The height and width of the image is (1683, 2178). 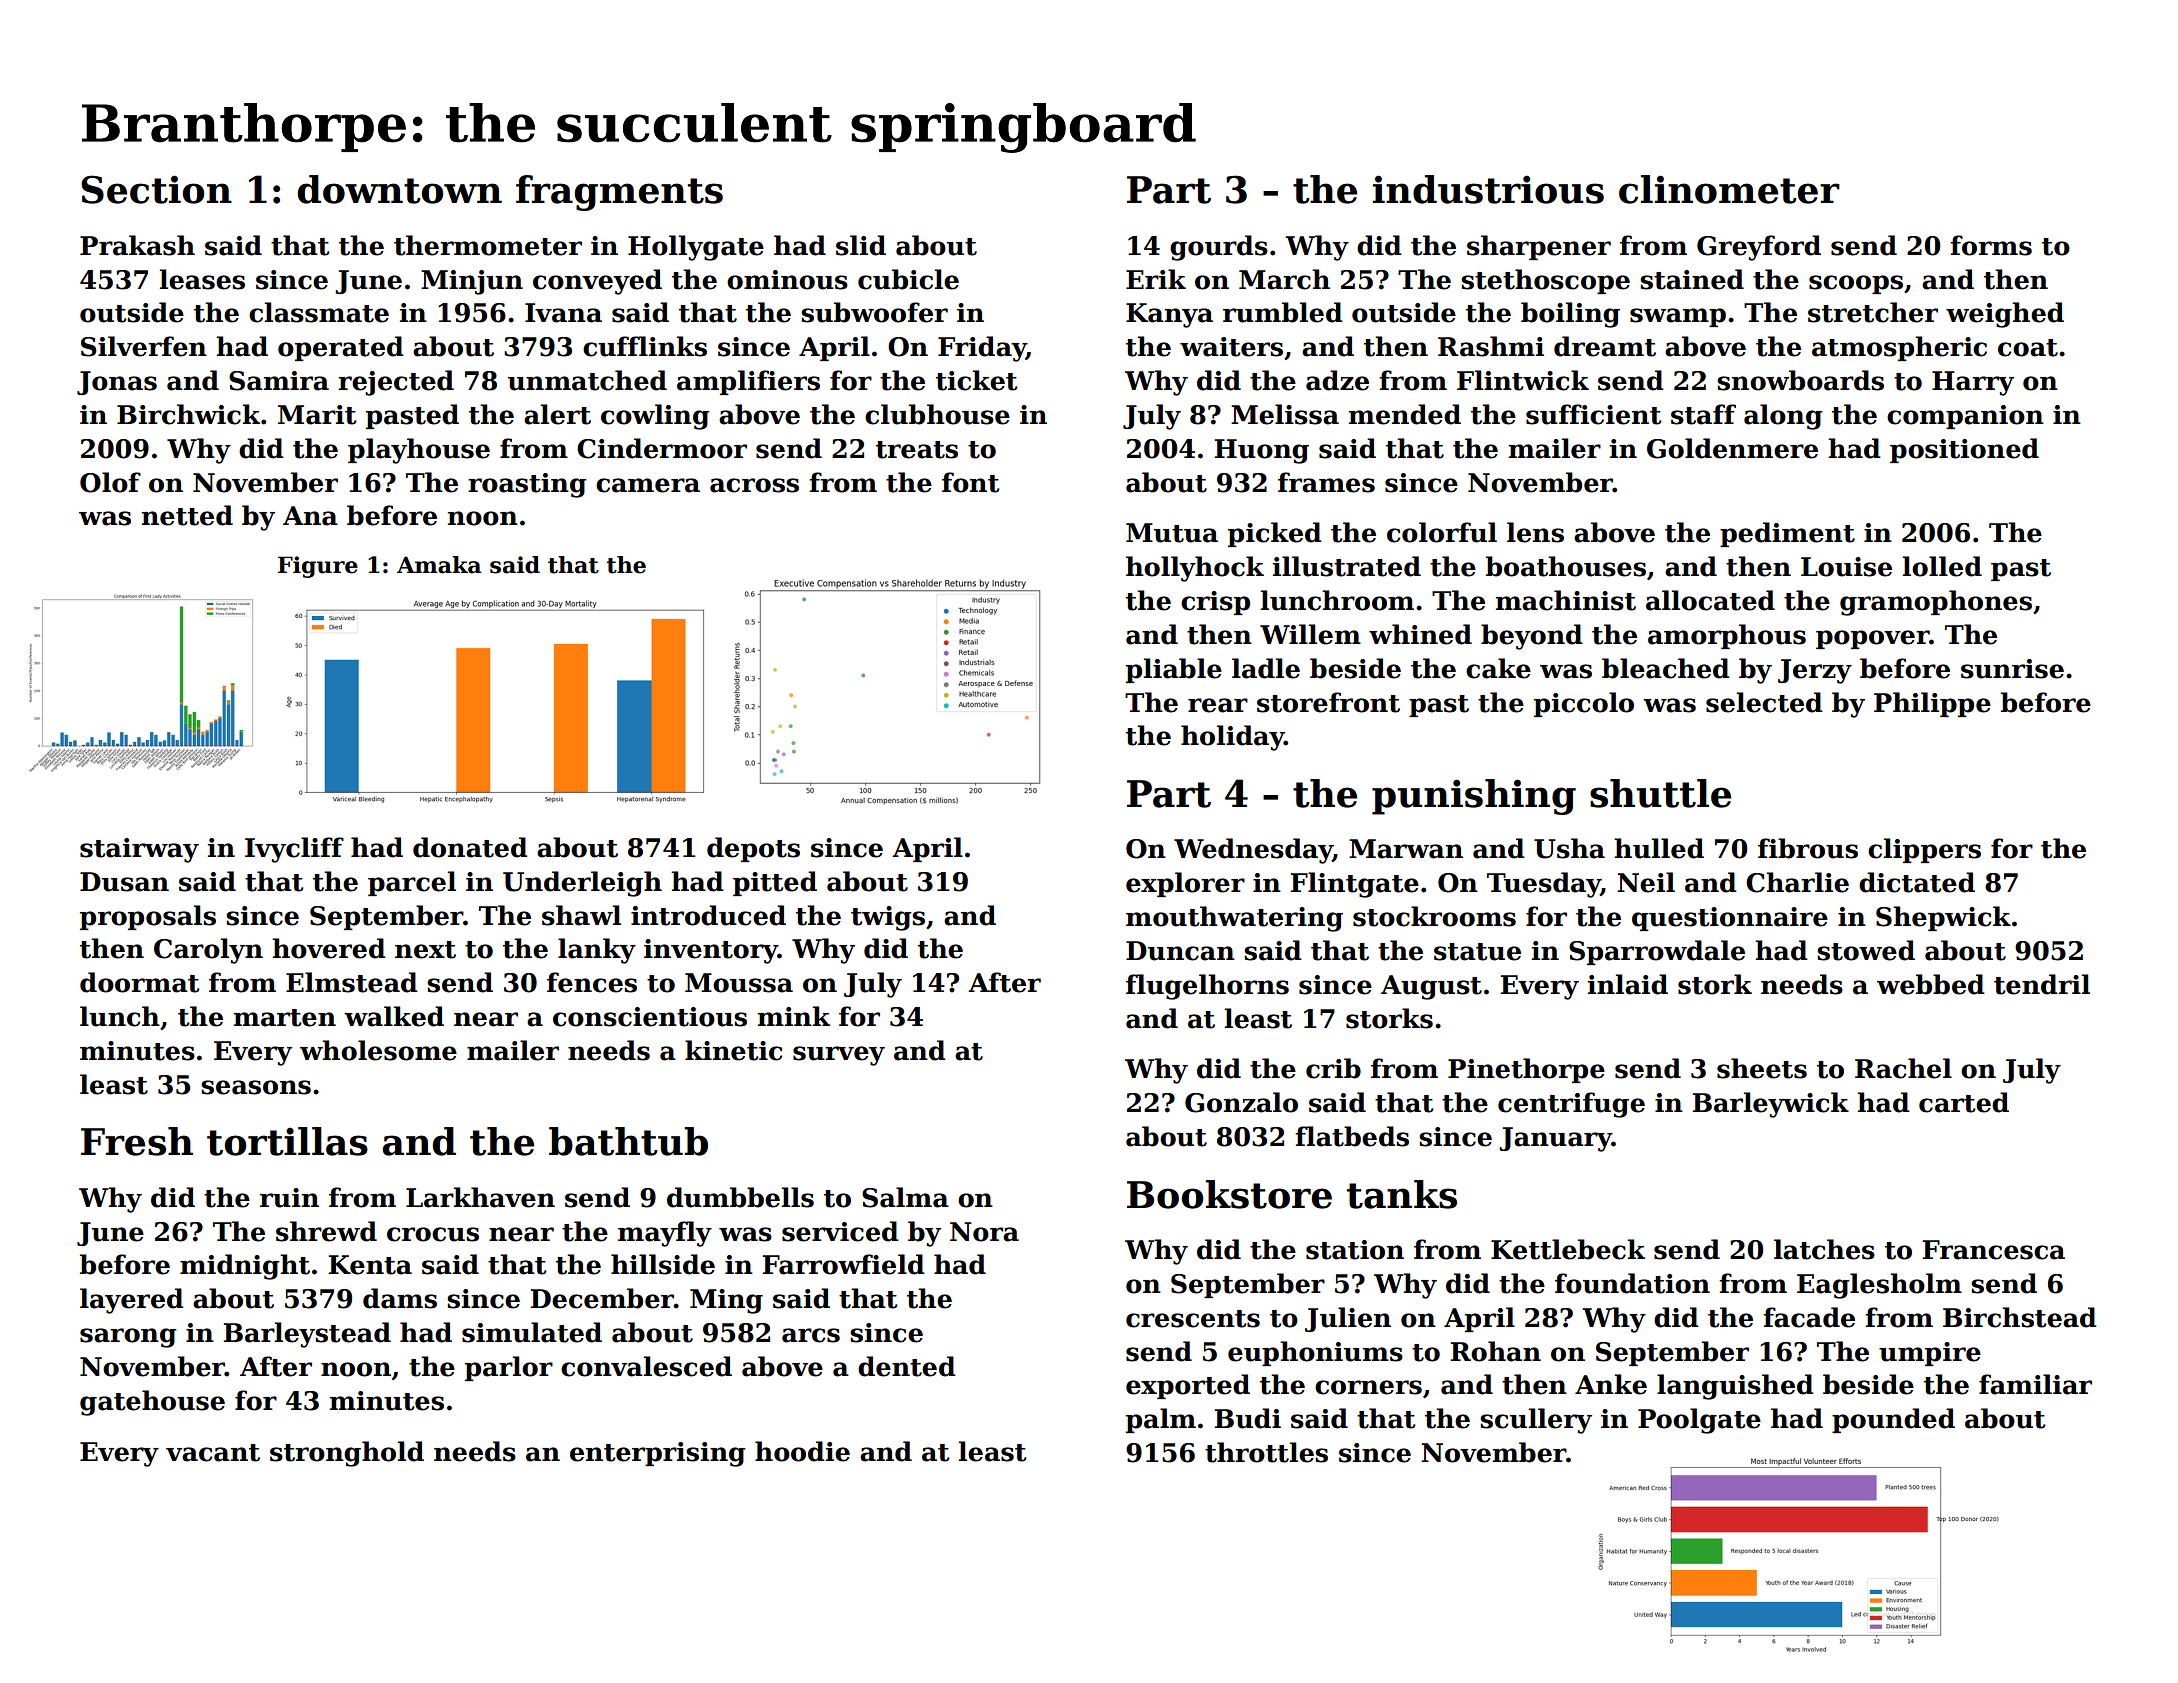 I want to click on carted, so click(x=1964, y=1102).
